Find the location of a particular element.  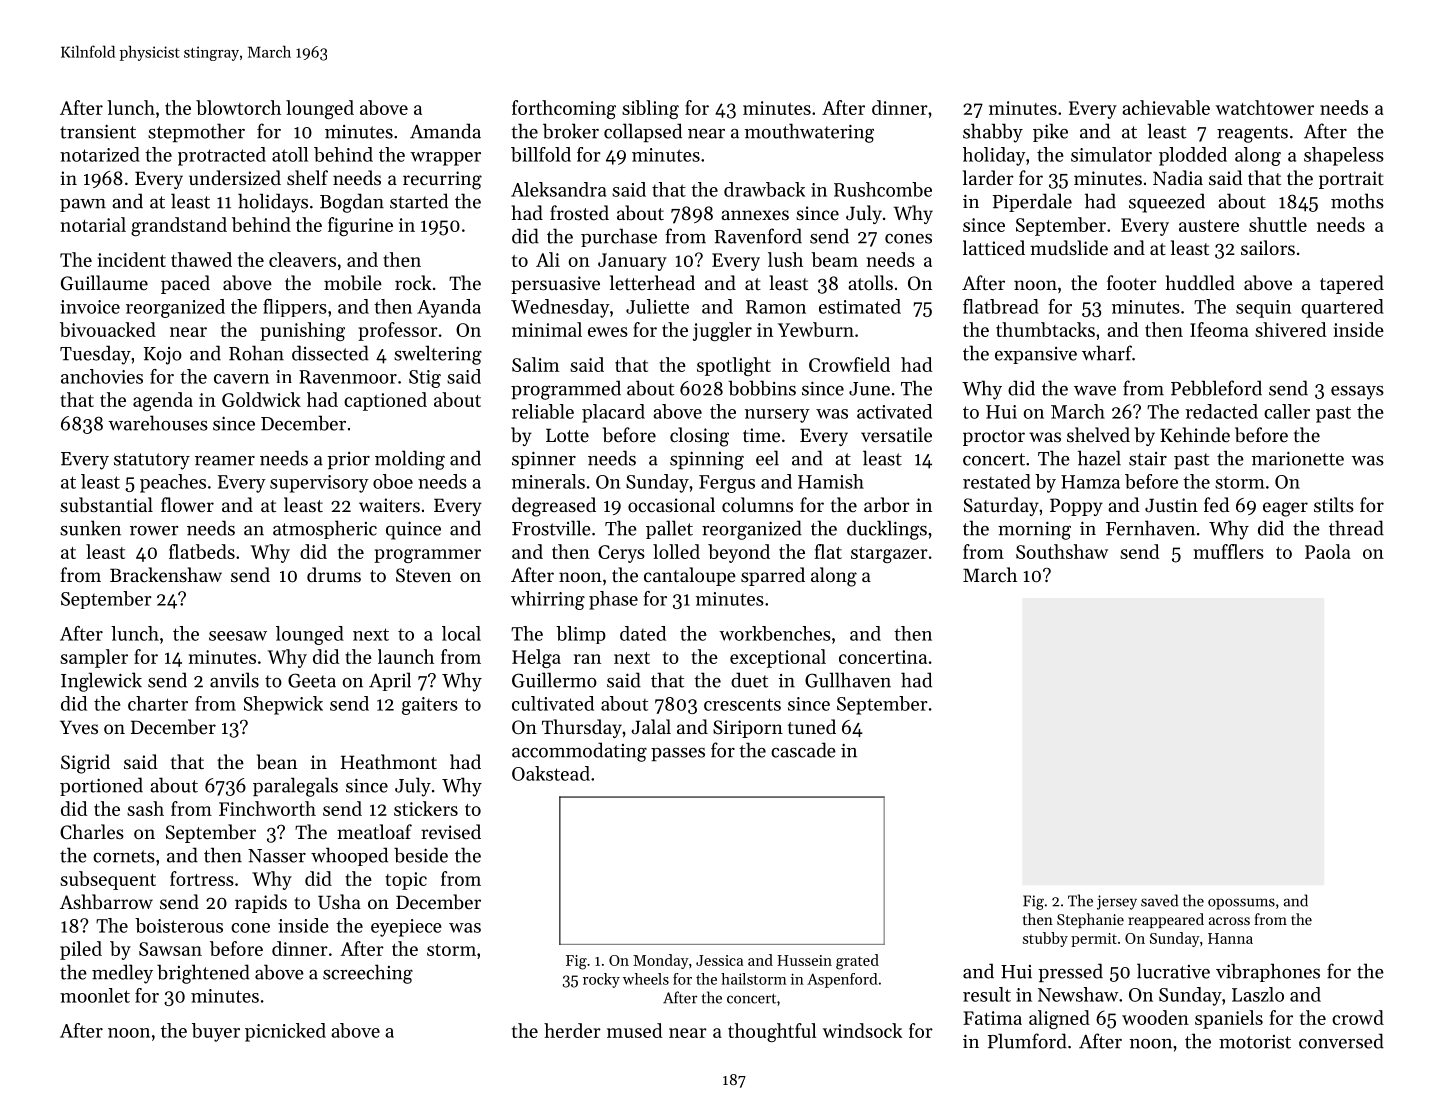

herder is located at coordinates (572, 1030).
